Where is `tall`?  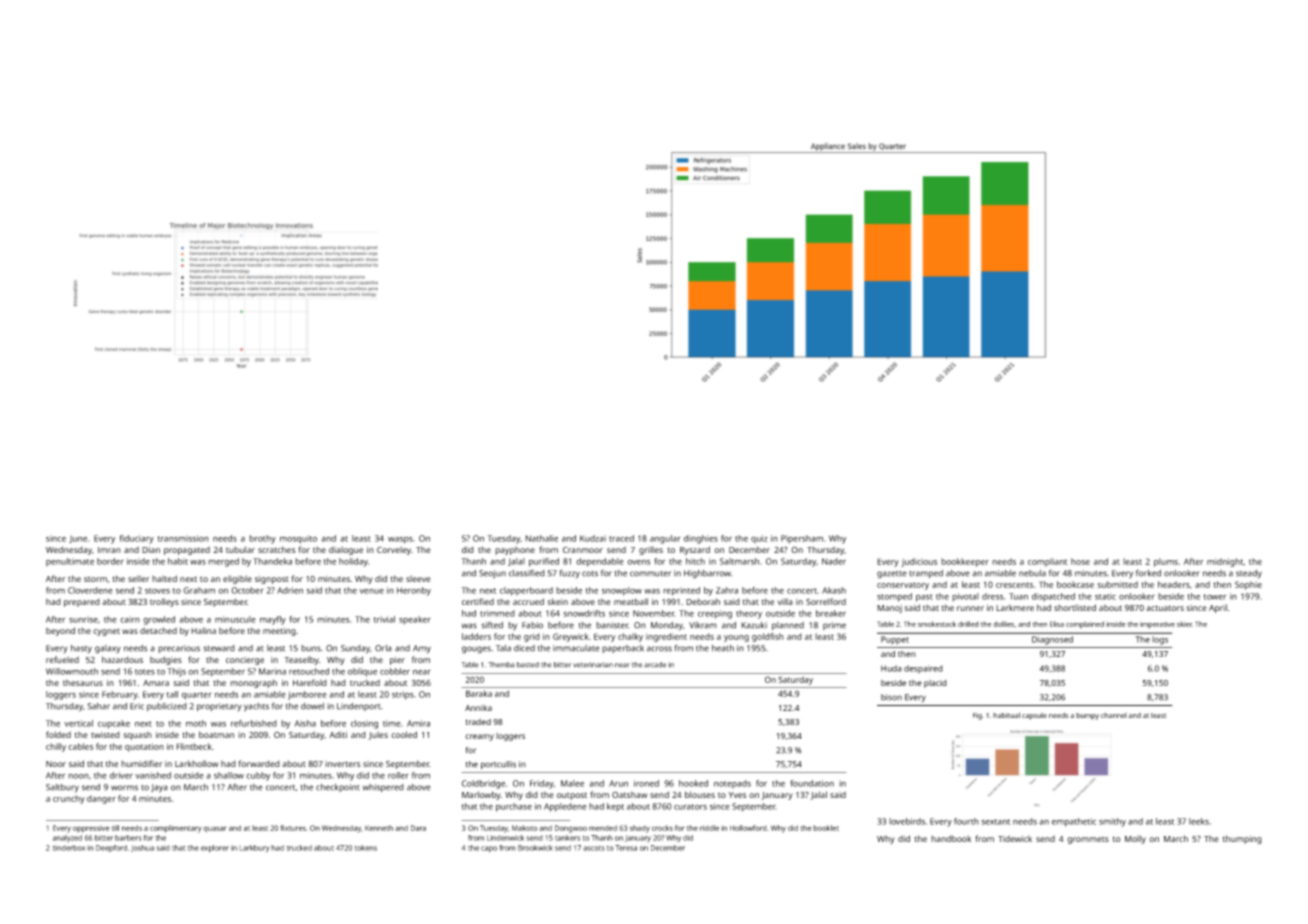 tall is located at coordinates (172, 694).
